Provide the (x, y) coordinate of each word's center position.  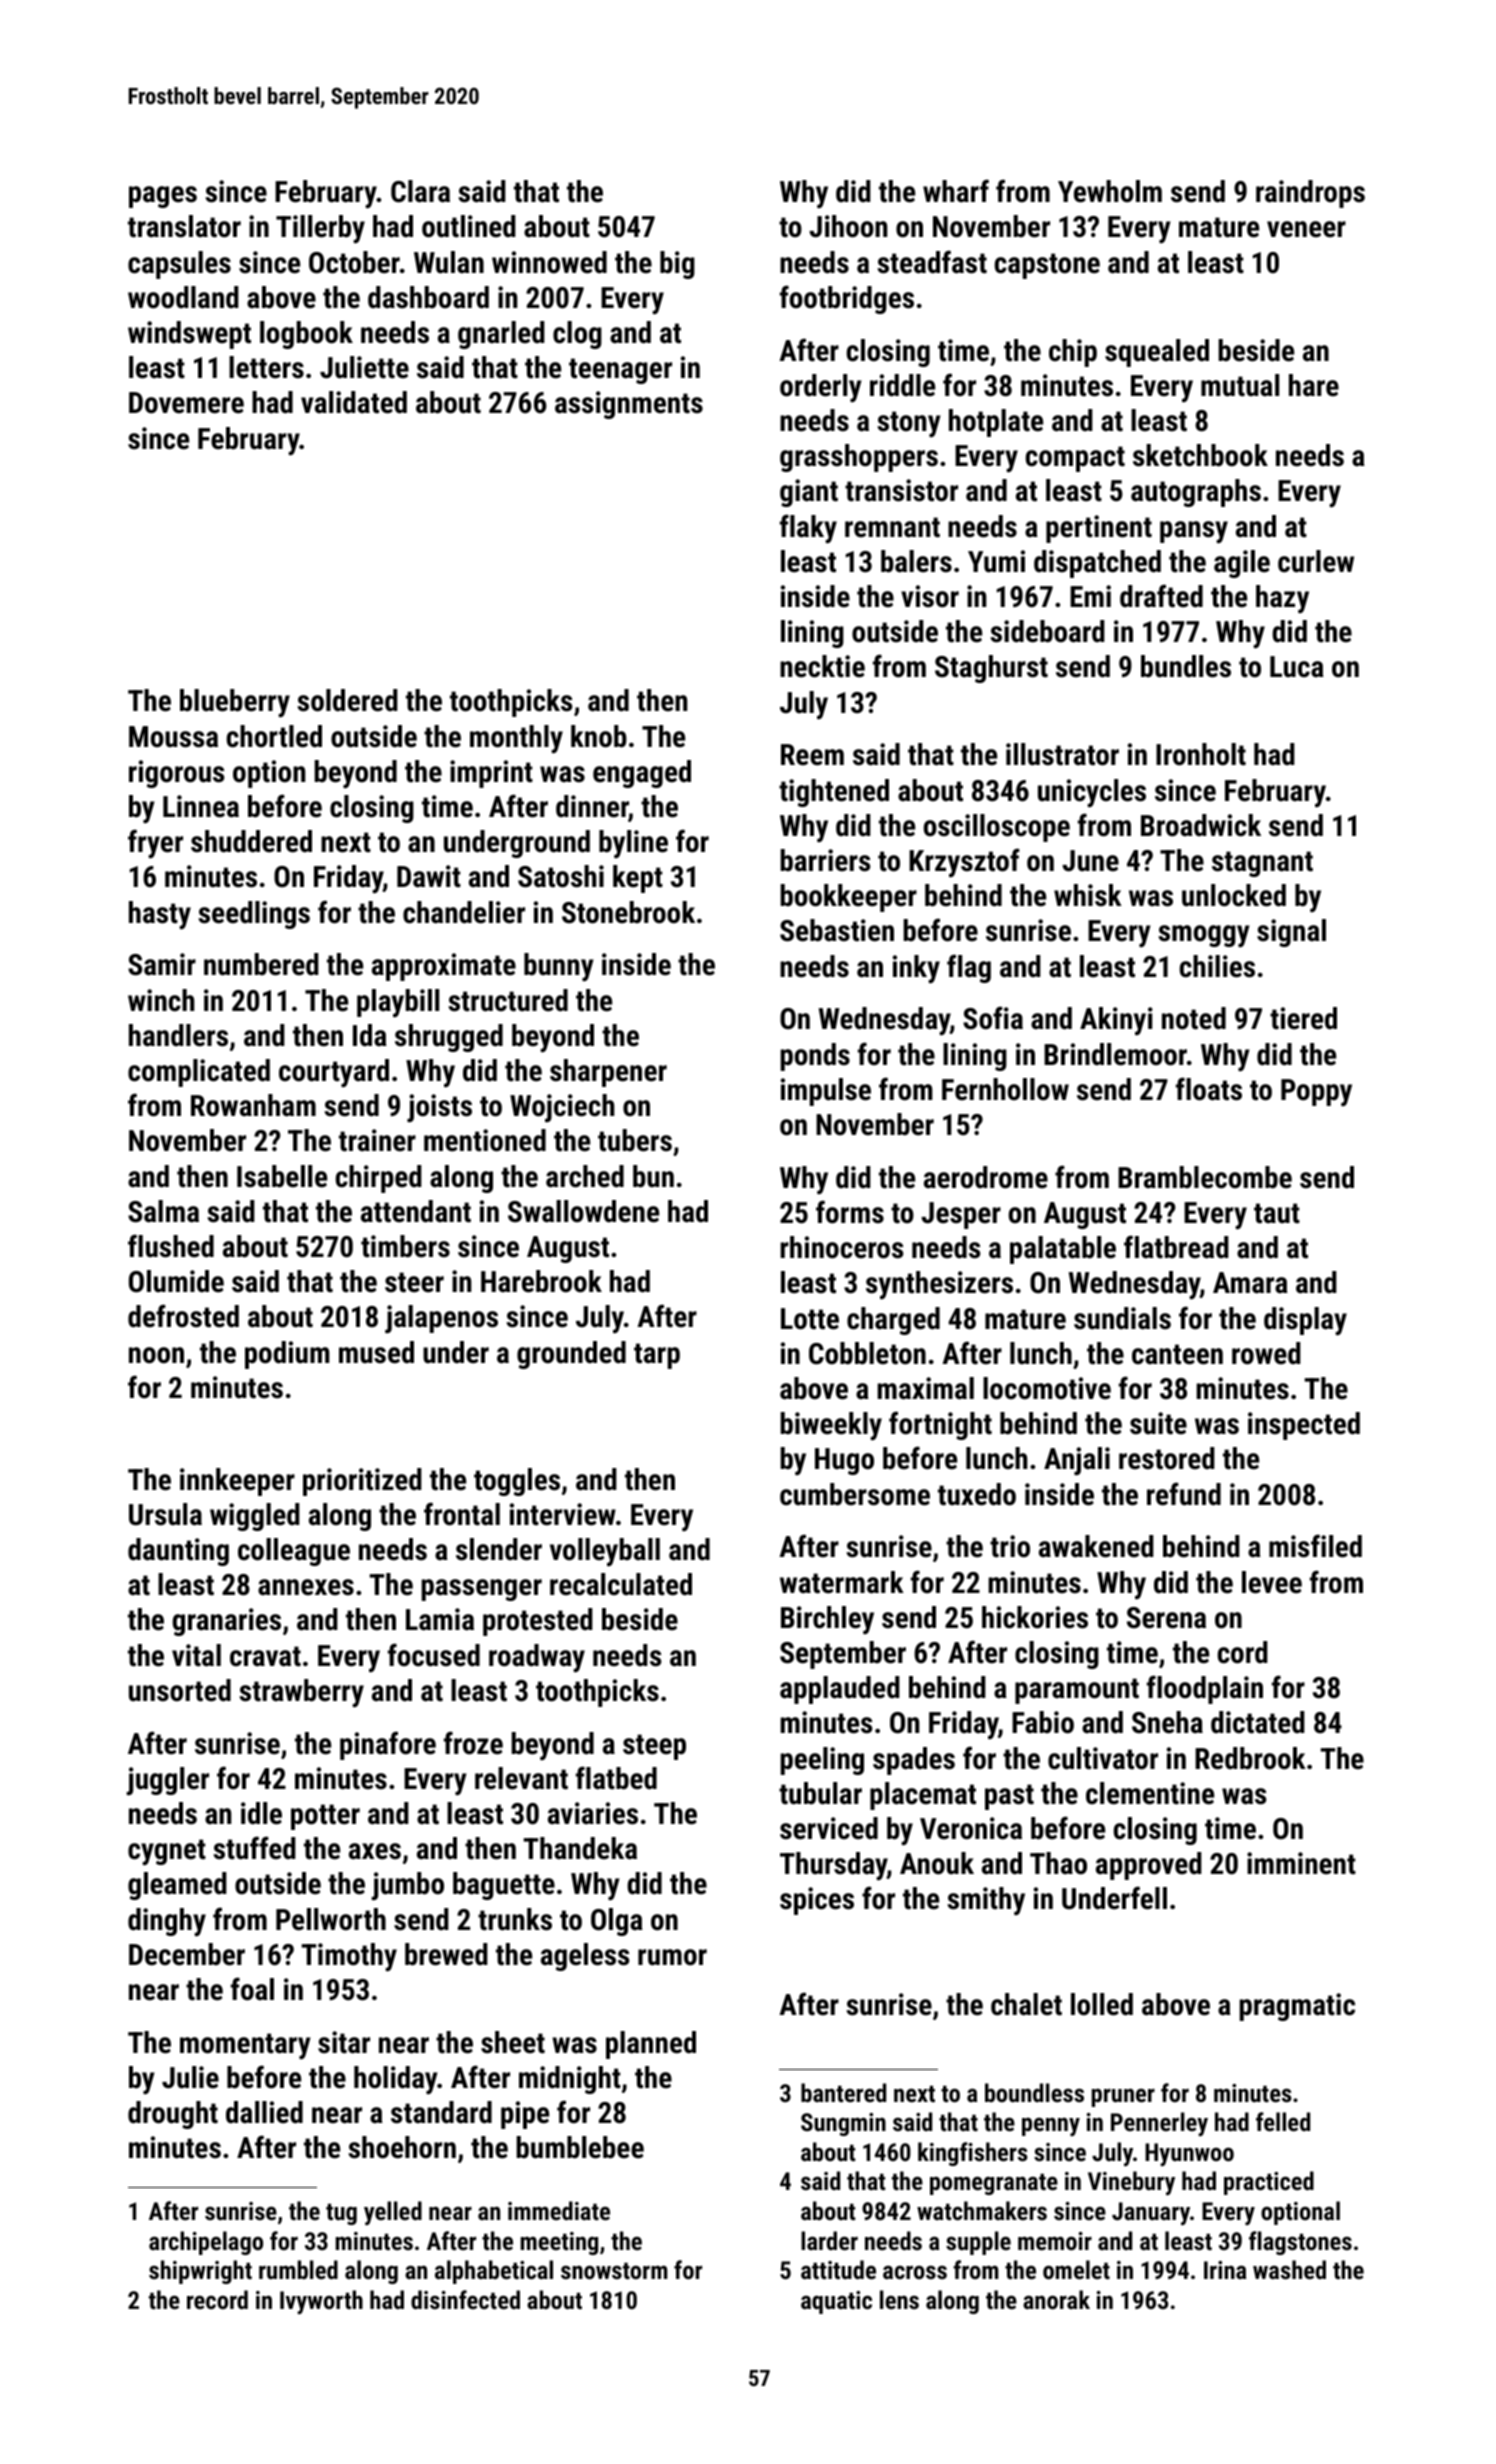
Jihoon (848, 226)
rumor (672, 1957)
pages (163, 197)
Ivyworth (321, 2302)
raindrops (1310, 194)
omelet (1076, 2269)
